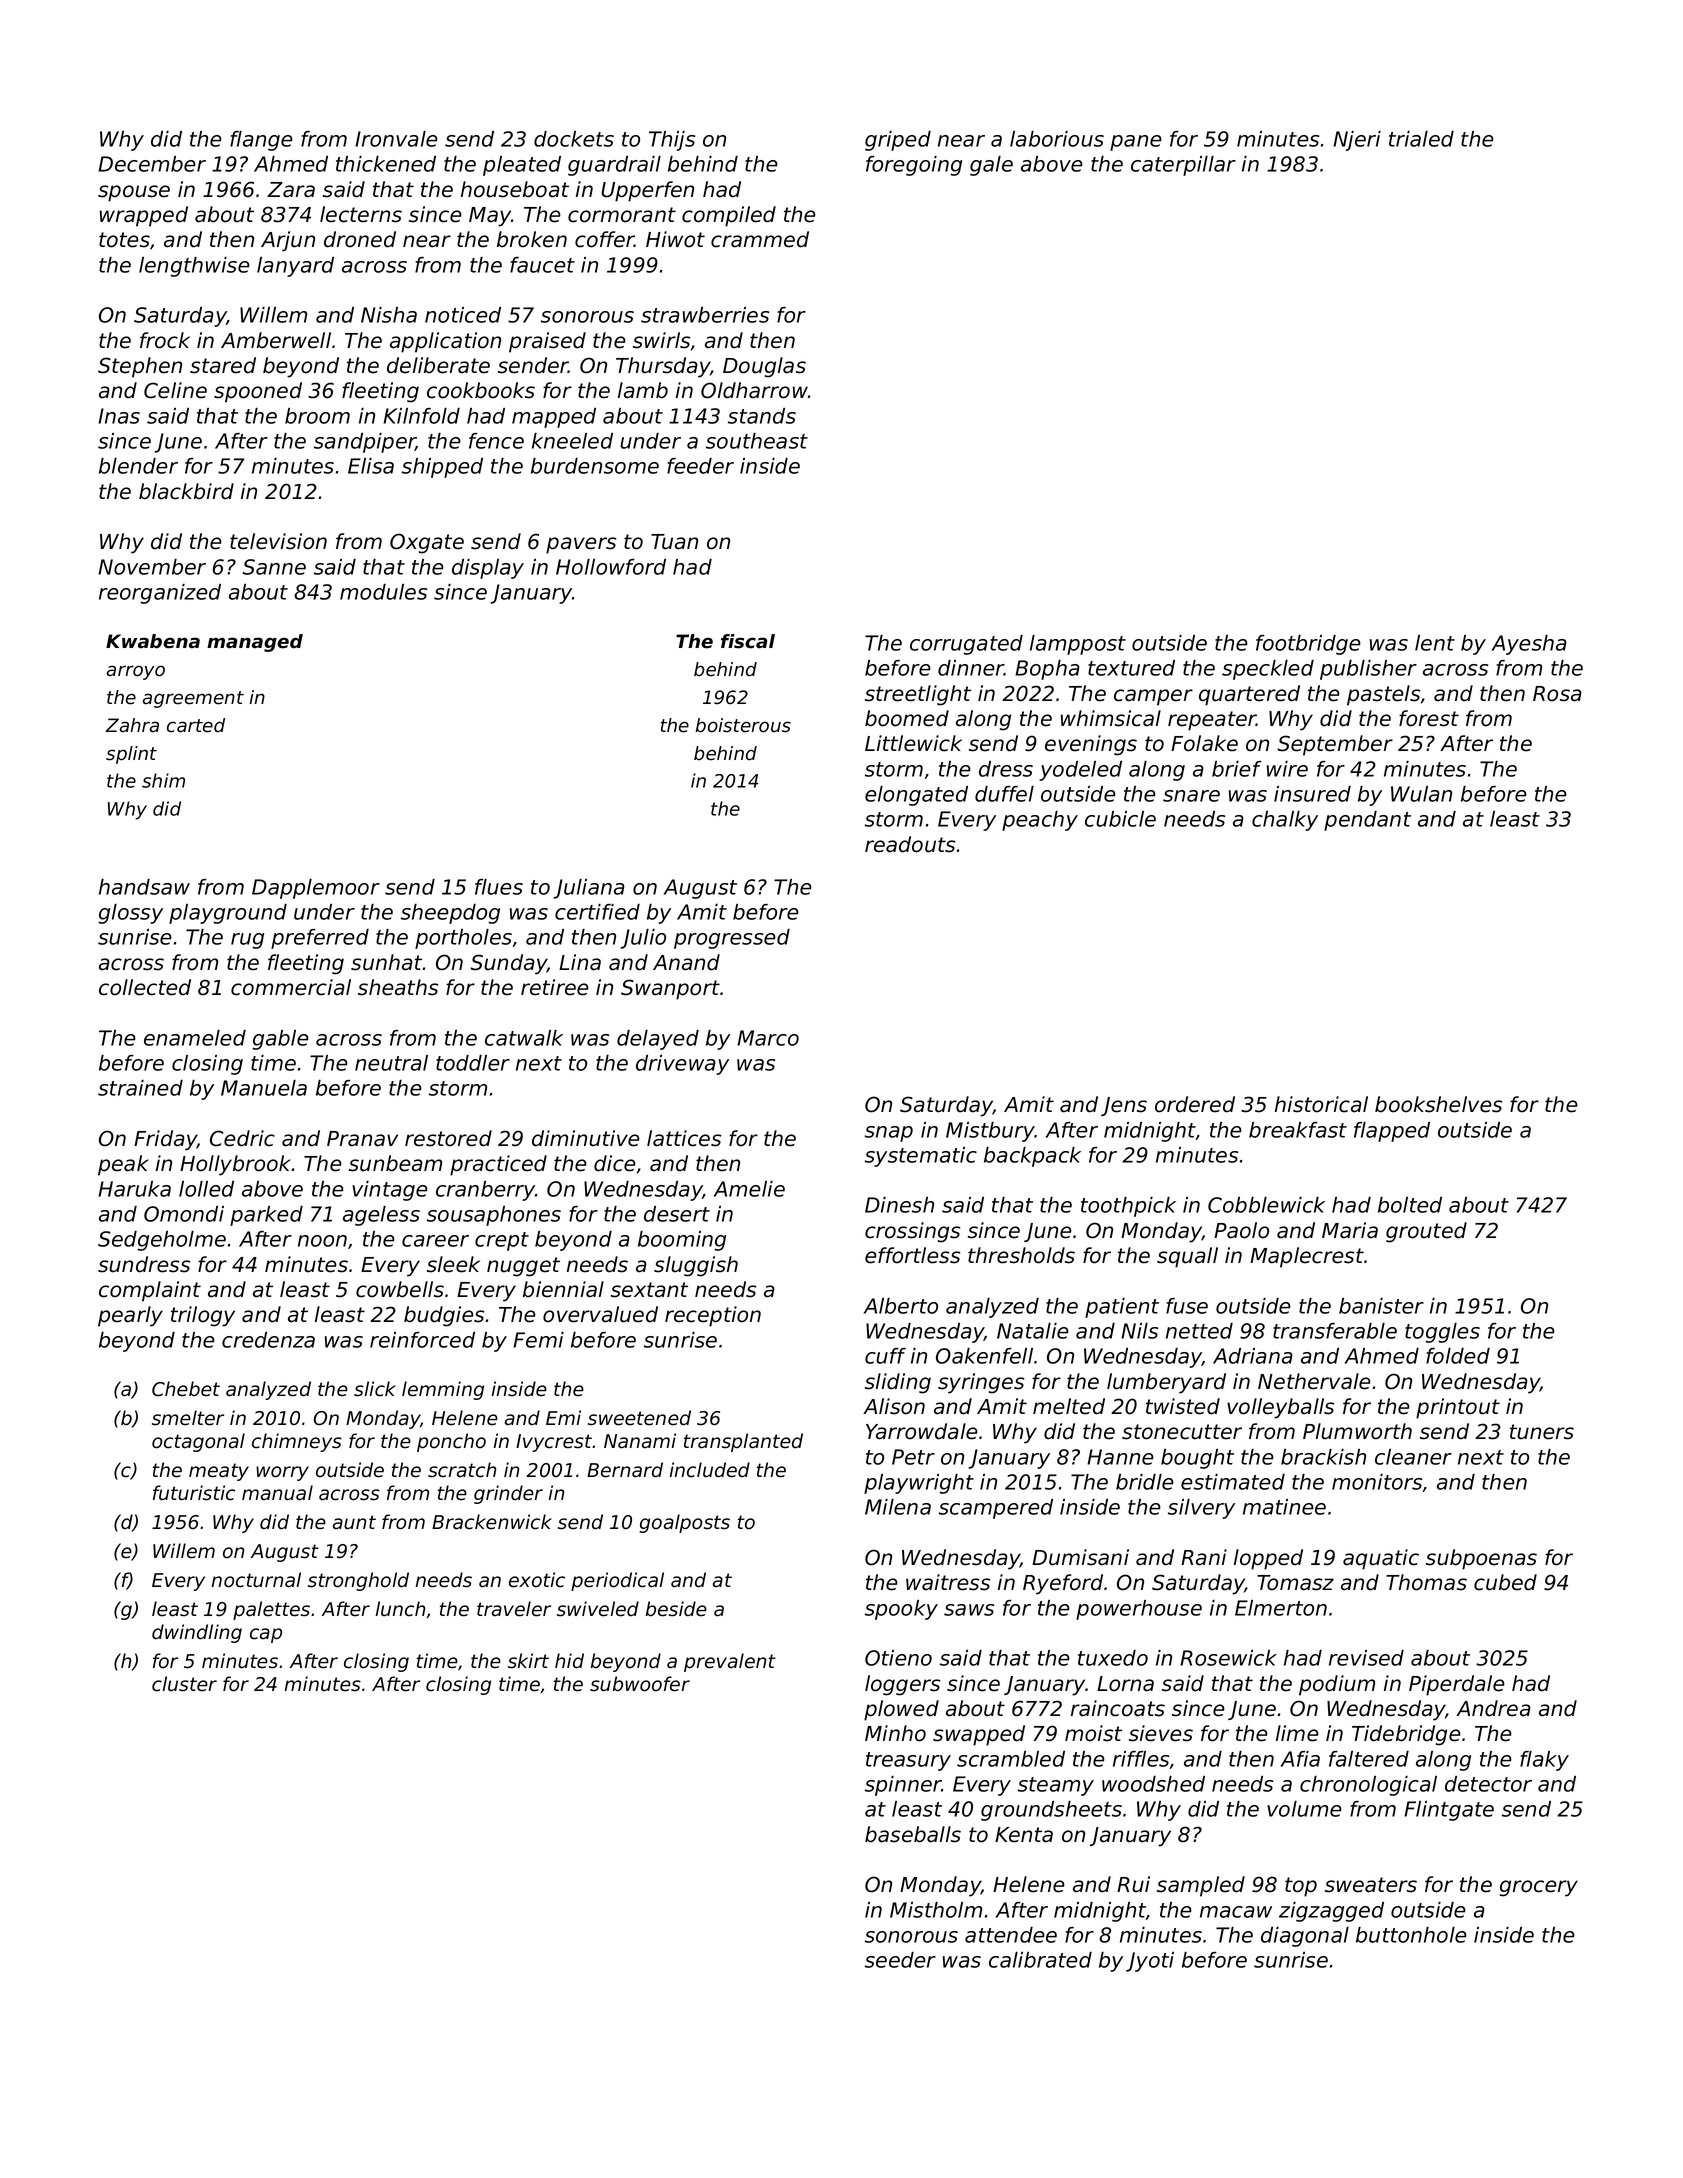 The image size is (1683, 2178). What do you see at coordinates (375, 1389) in the screenshot?
I see `slick` at bounding box center [375, 1389].
